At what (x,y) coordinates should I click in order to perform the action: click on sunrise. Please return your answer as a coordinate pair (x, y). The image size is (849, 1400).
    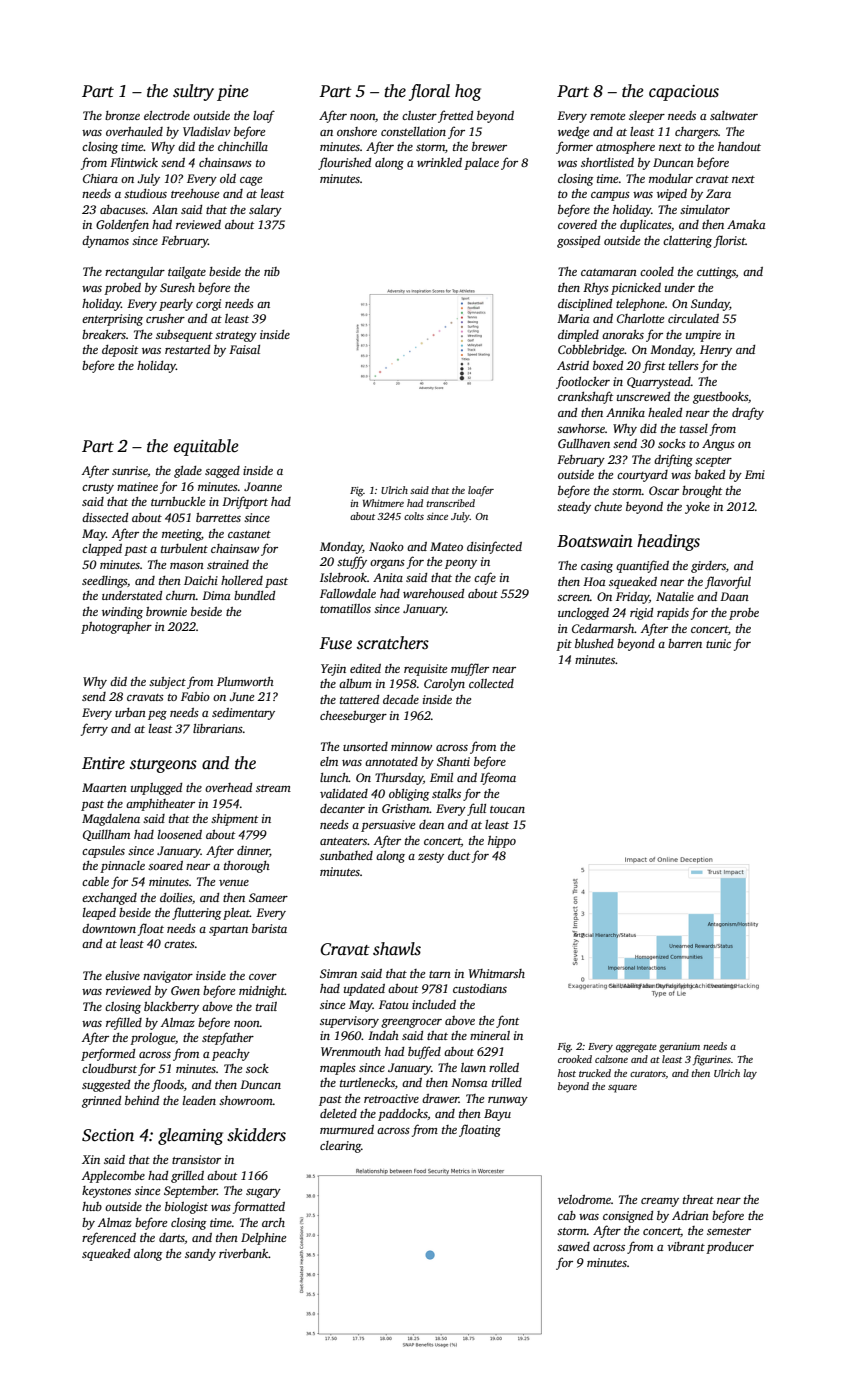
    Looking at the image, I should click on (130, 470).
